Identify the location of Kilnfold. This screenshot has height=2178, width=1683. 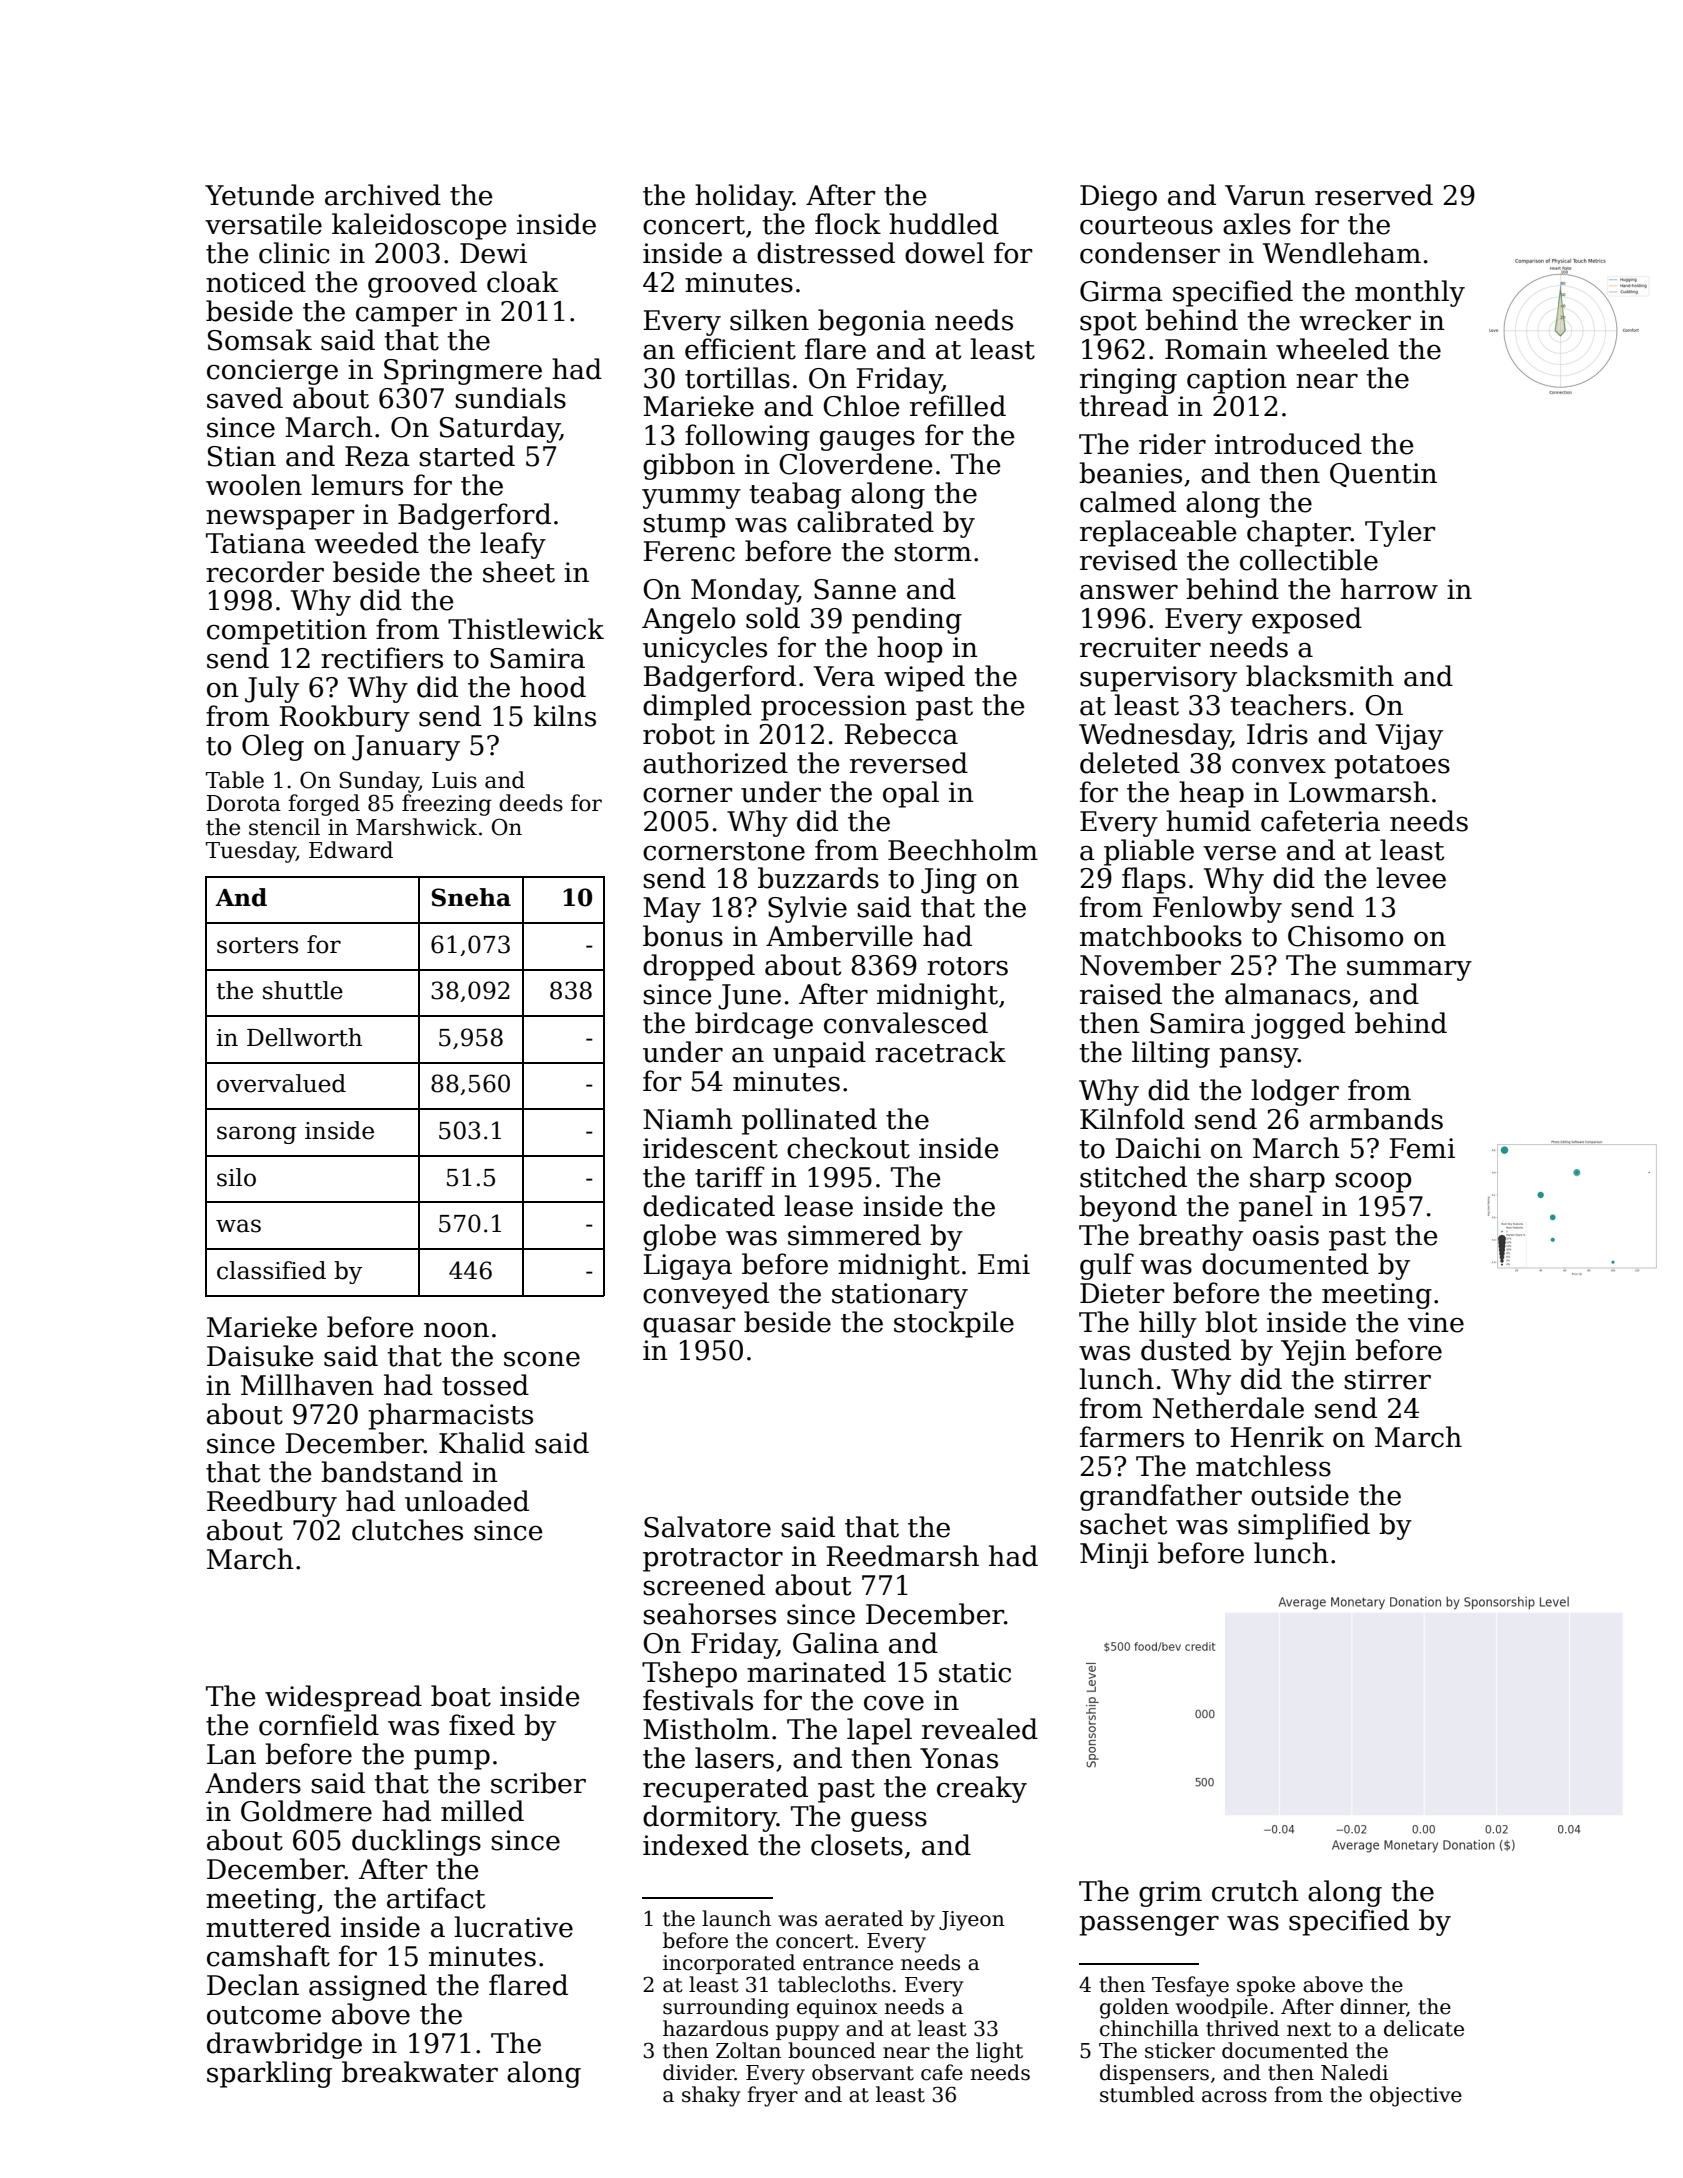
(1132, 1119).
